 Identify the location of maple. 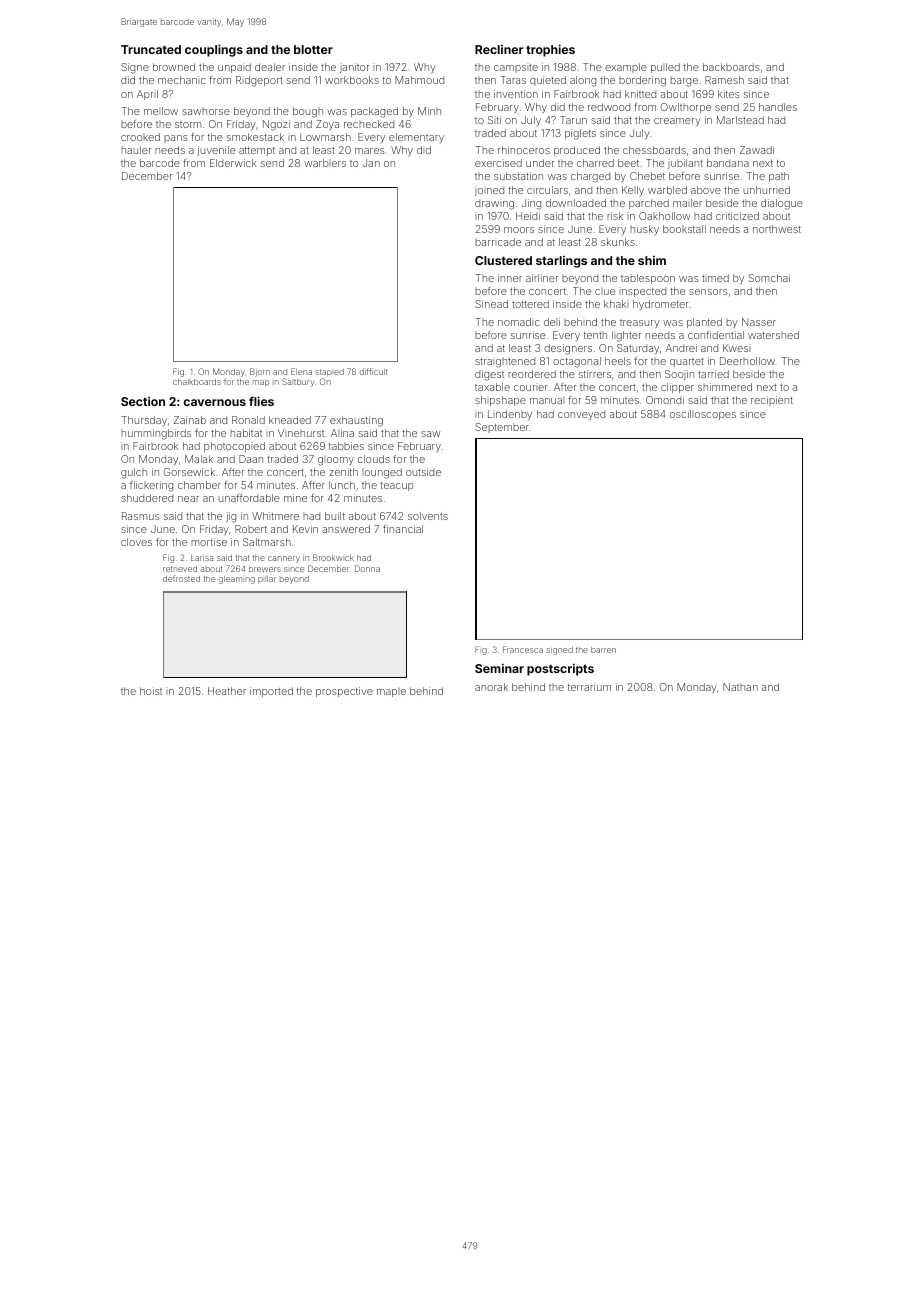
(391, 692).
